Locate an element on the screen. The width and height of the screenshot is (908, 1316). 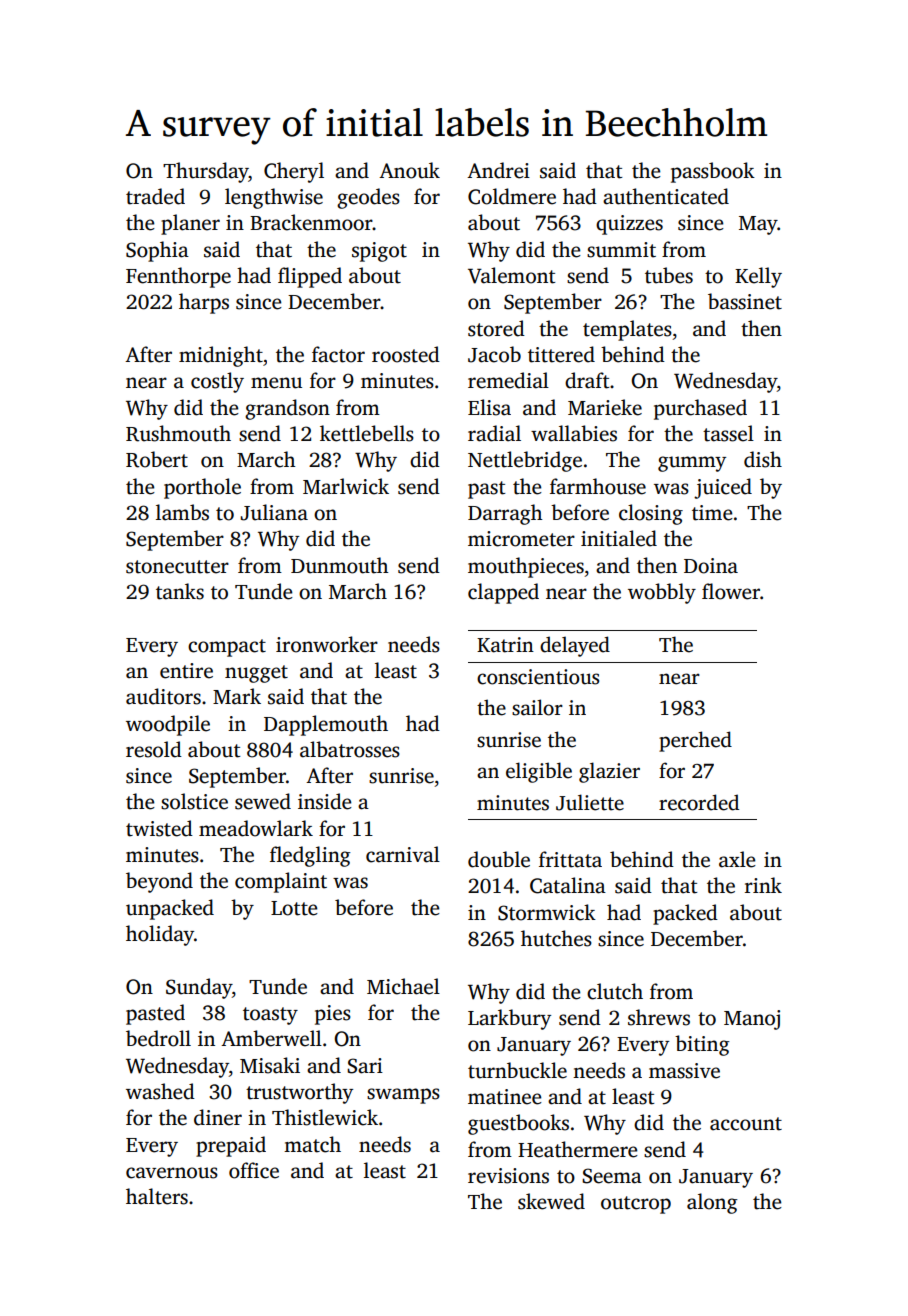
sewed is located at coordinates (263, 801).
